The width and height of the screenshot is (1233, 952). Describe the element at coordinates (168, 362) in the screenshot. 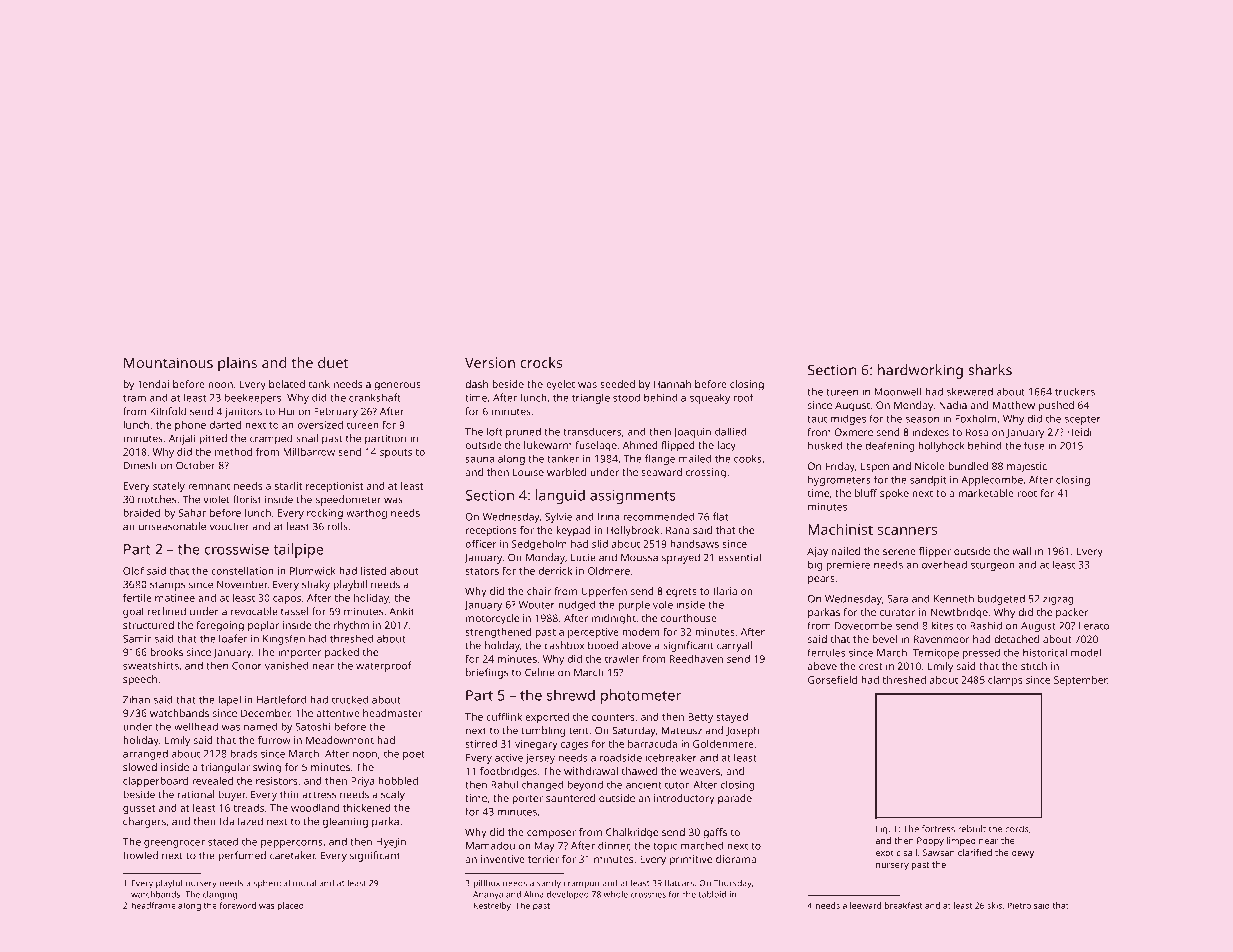

I see `Mountainous` at that location.
